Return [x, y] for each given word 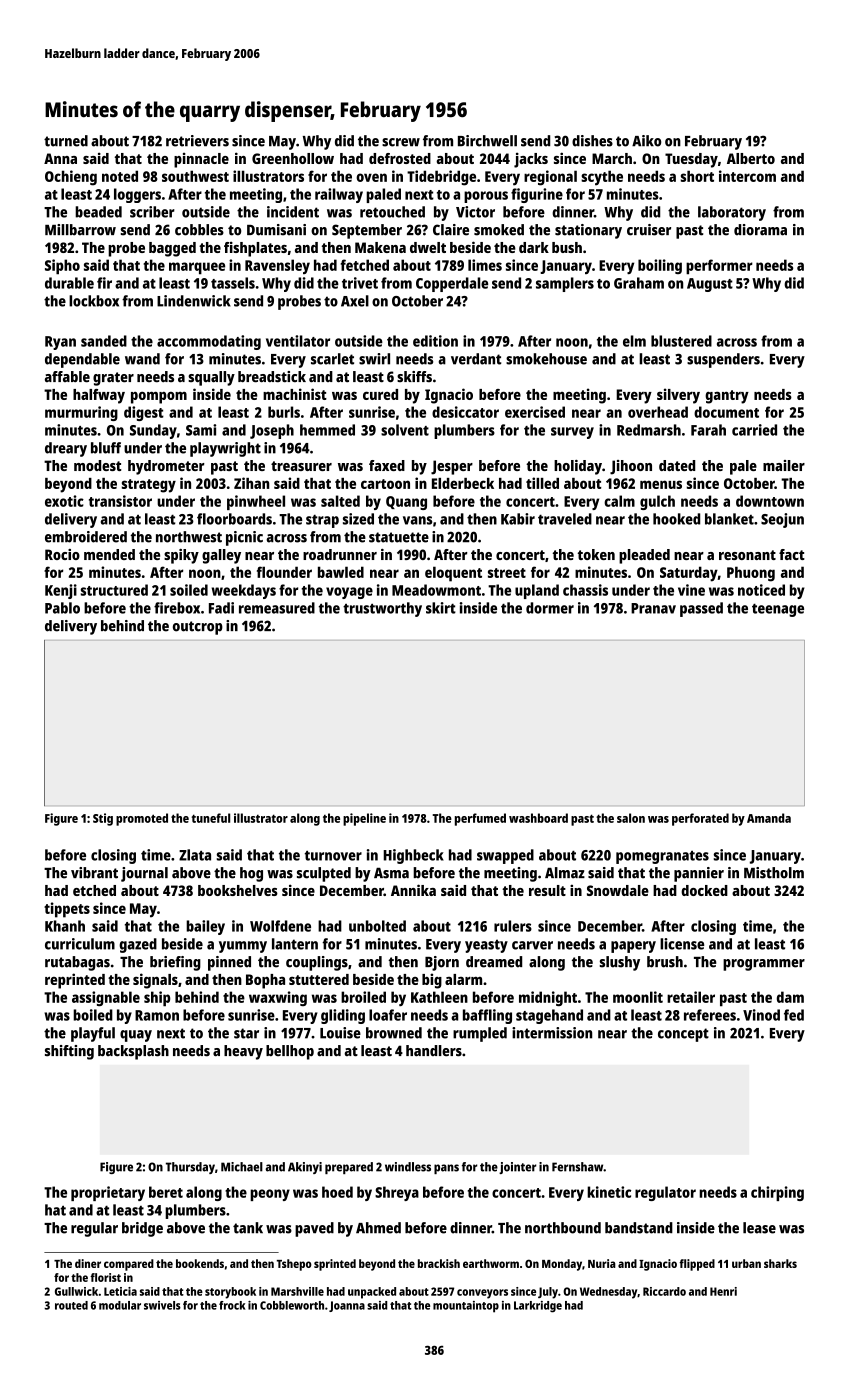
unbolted [377, 926]
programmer [764, 965]
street [507, 573]
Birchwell [487, 141]
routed [71, 1305]
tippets [67, 910]
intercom [747, 176]
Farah [708, 430]
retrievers [197, 141]
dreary [66, 449]
